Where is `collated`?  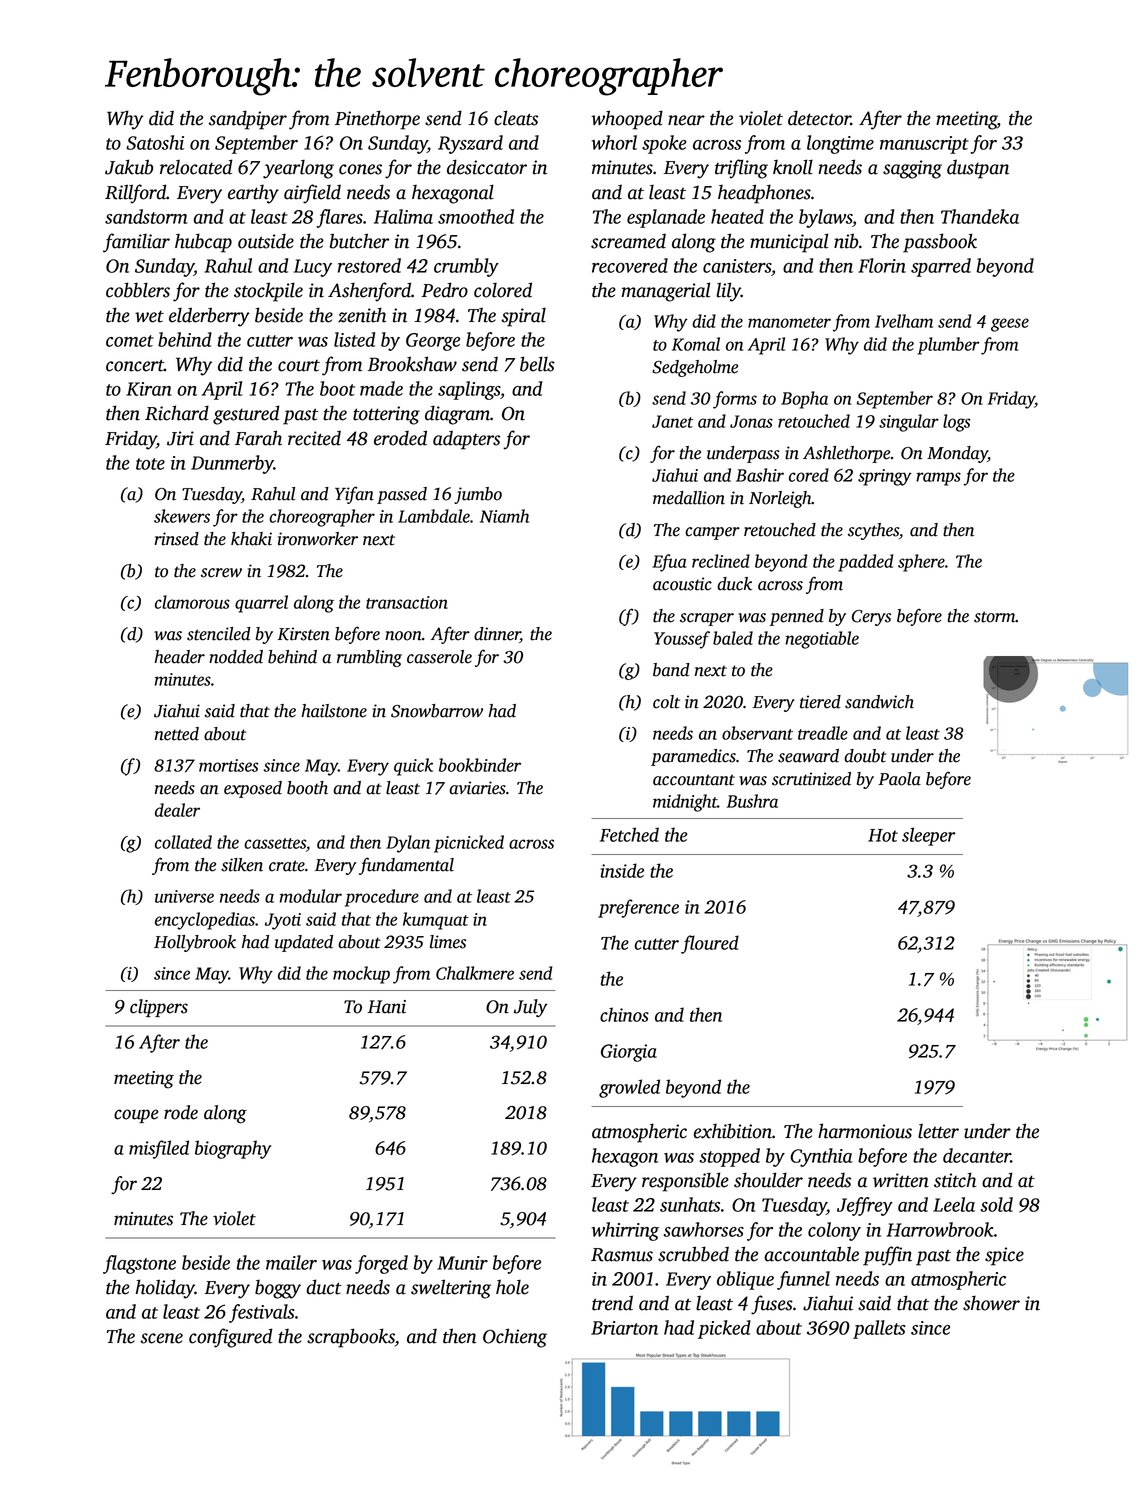 collated is located at coordinates (183, 842).
